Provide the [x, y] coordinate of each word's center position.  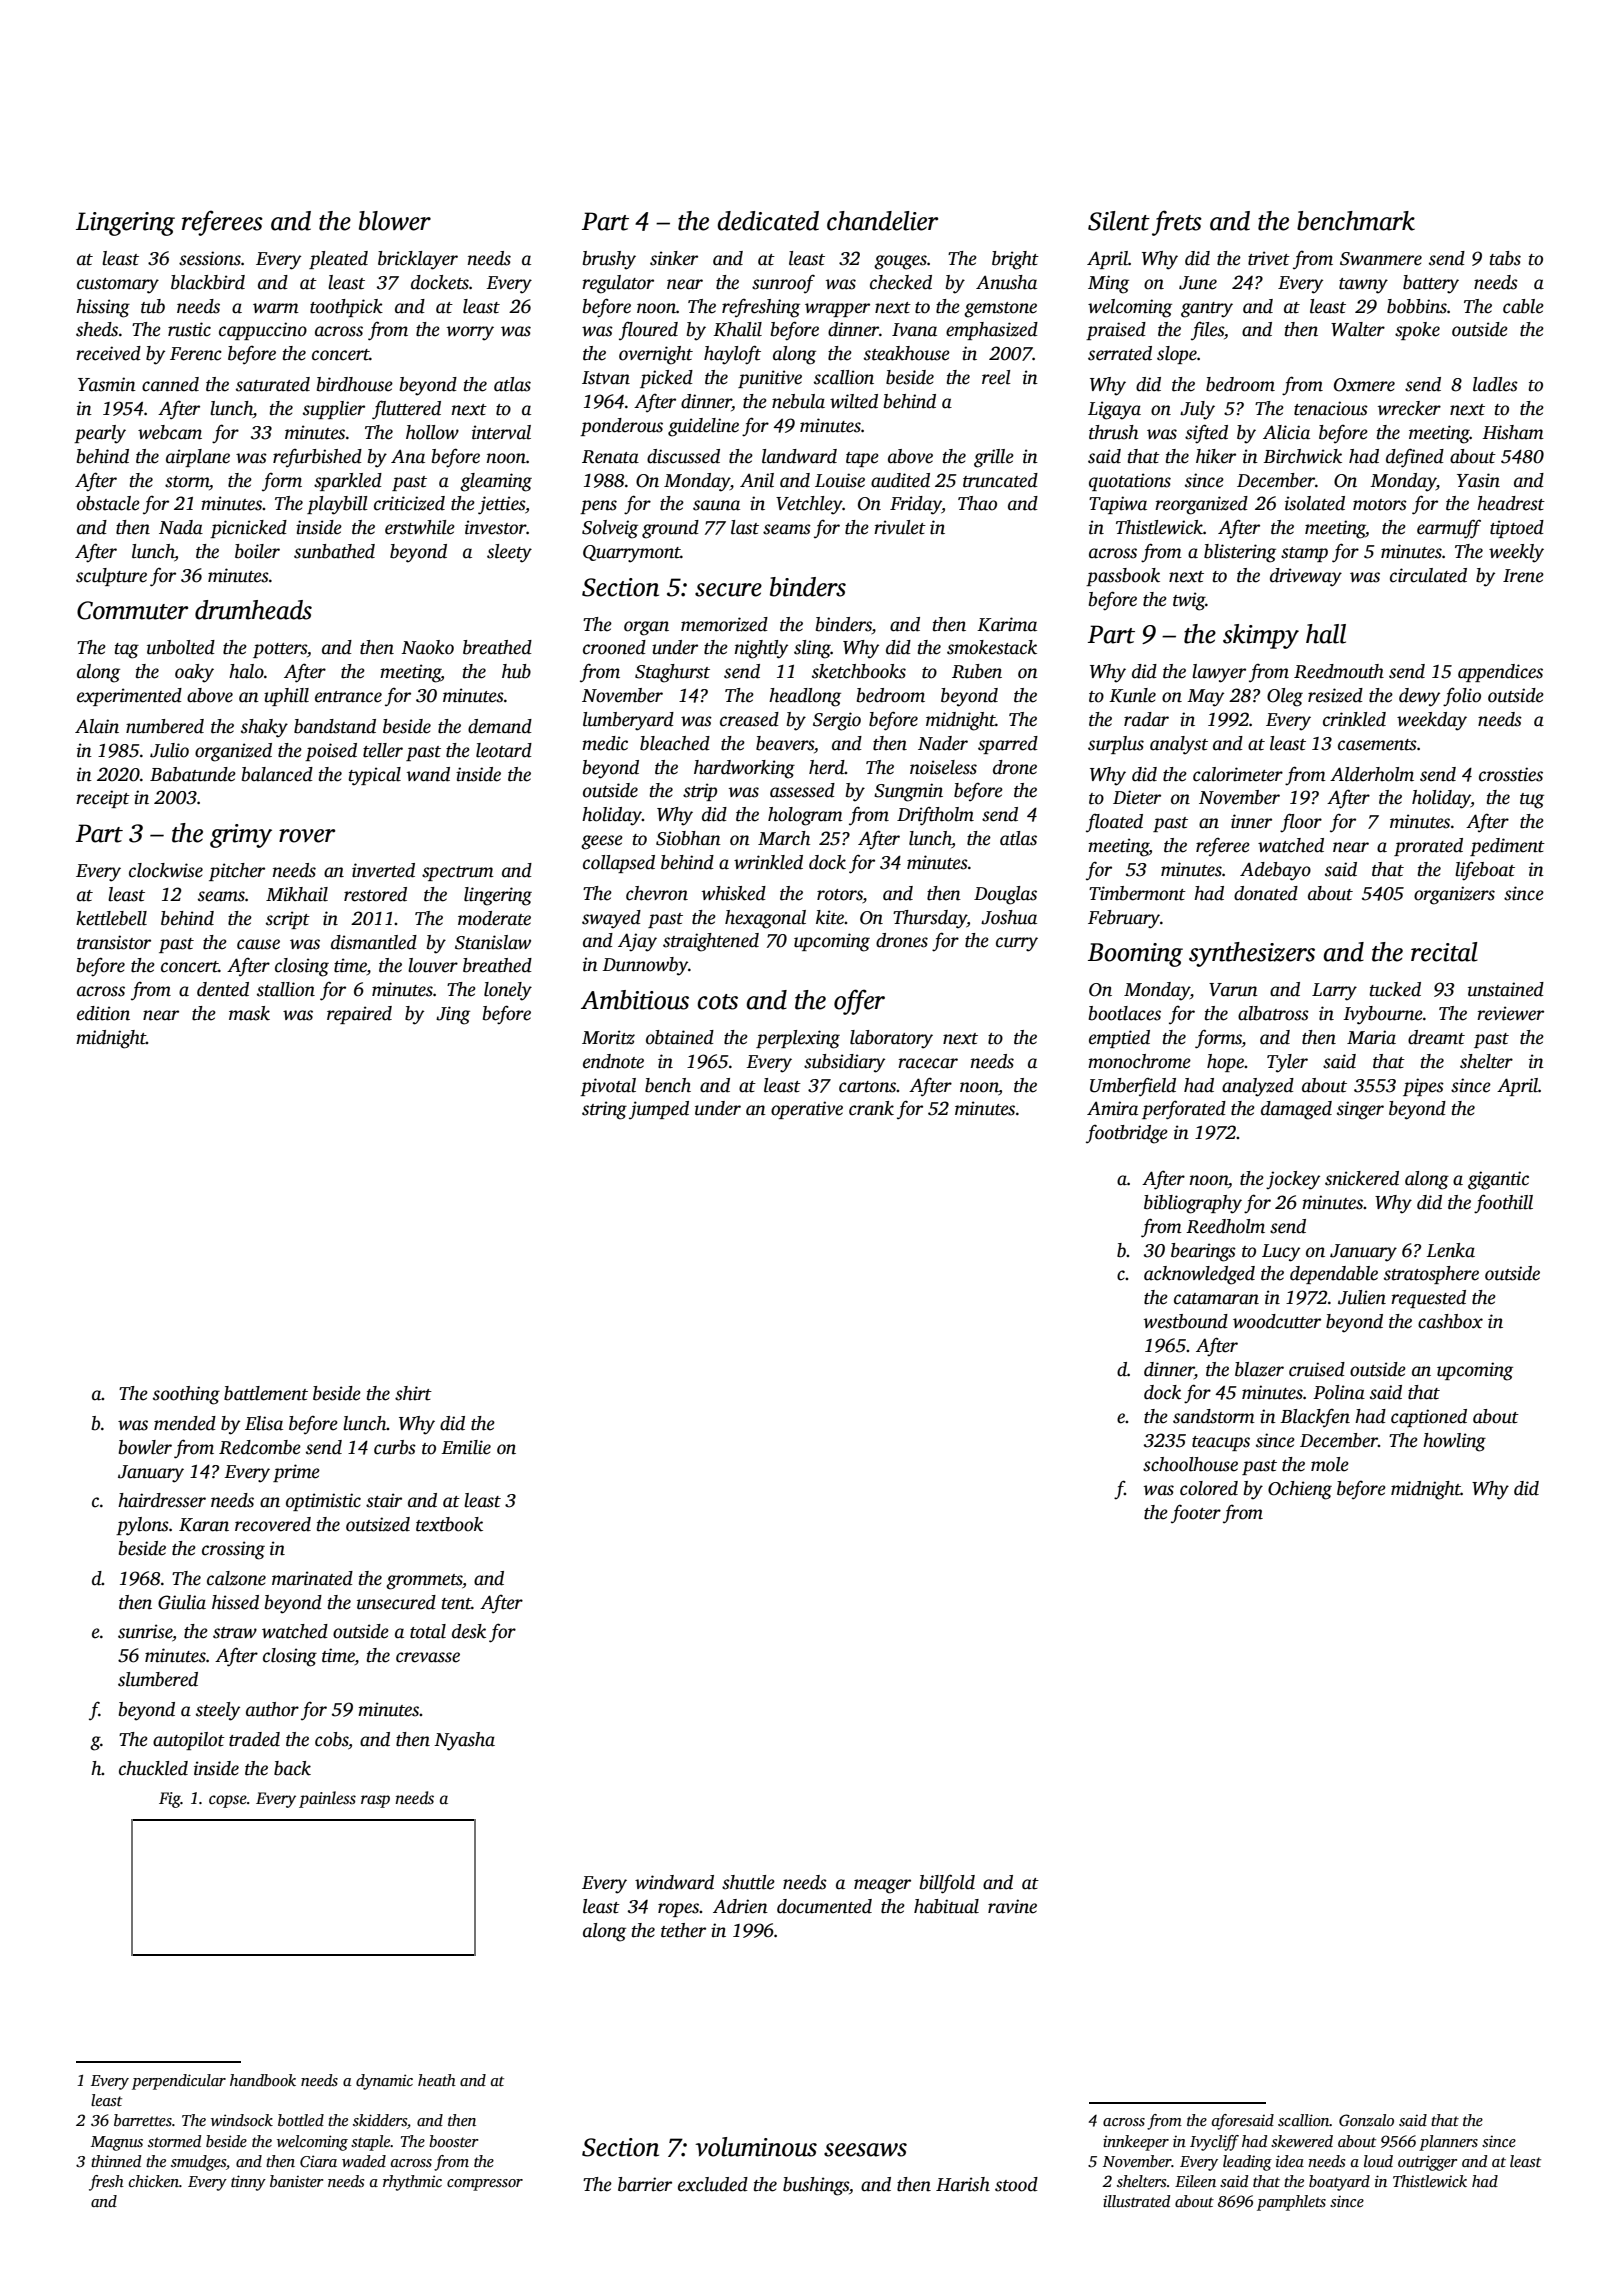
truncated [1000, 480]
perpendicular [179, 2082]
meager [882, 1886]
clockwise [166, 870]
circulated [1428, 575]
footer [1196, 1514]
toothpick [346, 308]
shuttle [748, 1882]
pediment [1507, 847]
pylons [142, 1526]
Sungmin [908, 792]
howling [1454, 1442]
